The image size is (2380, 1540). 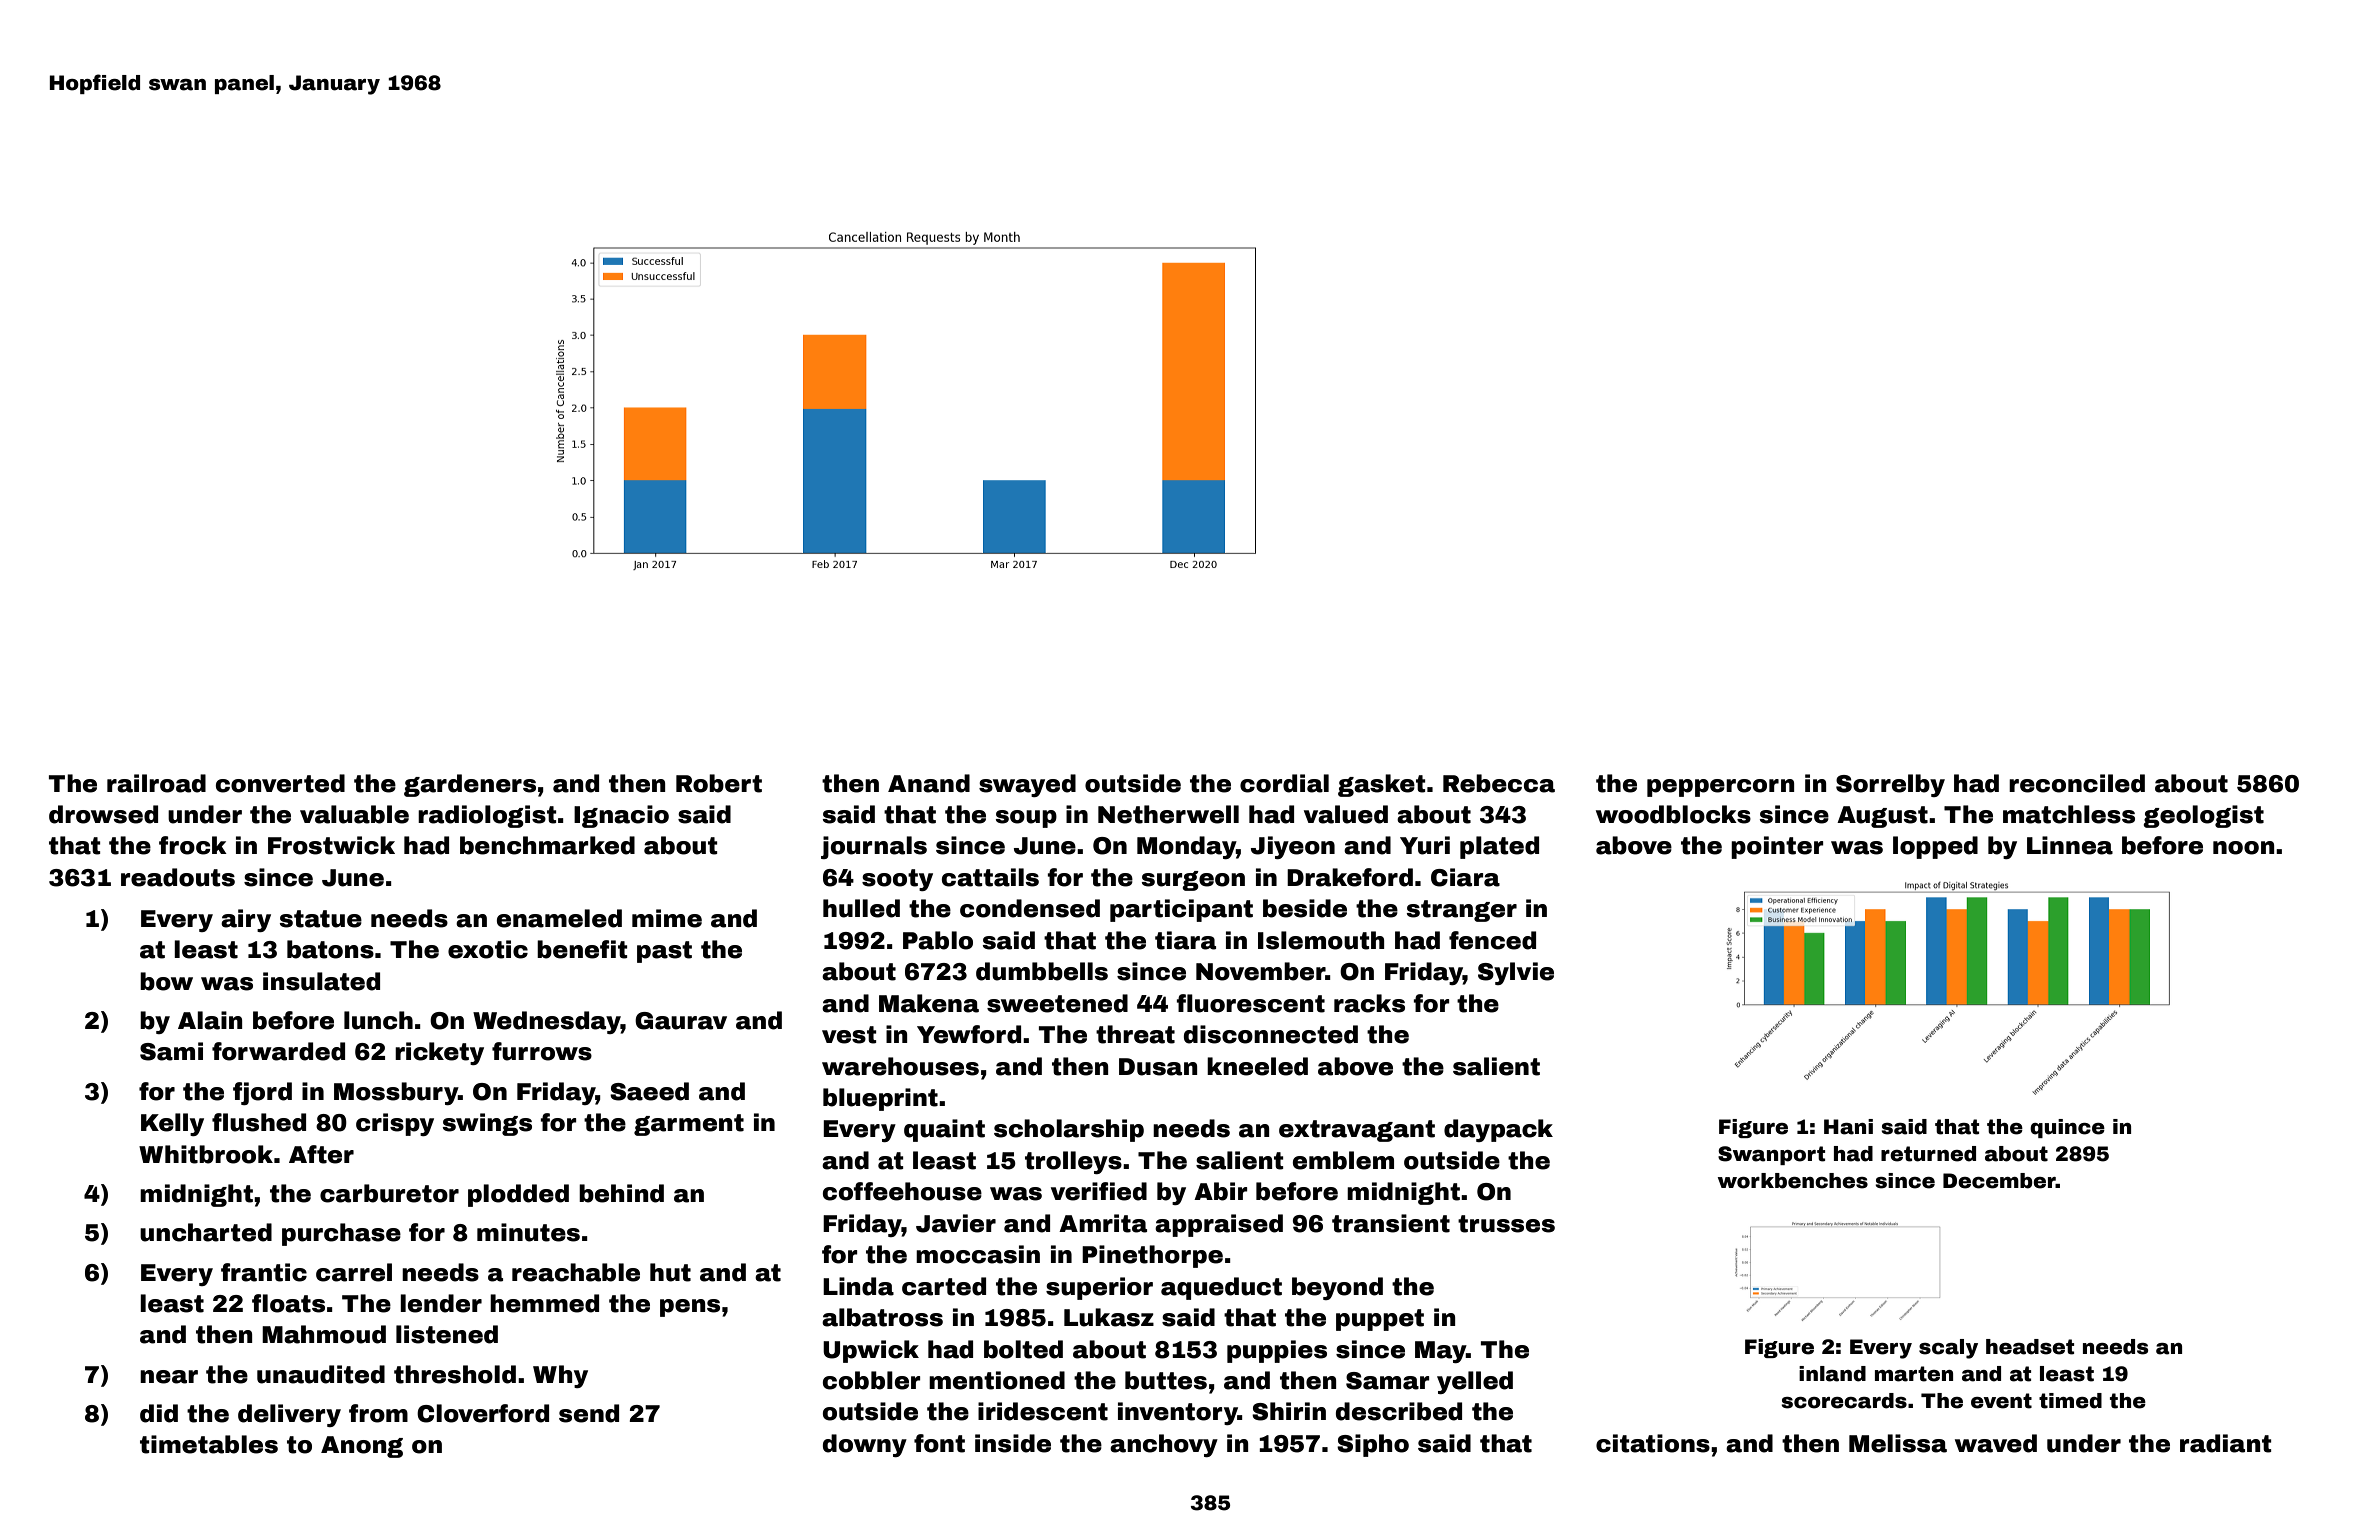 What do you see at coordinates (483, 1413) in the image?
I see `Cloverford` at bounding box center [483, 1413].
